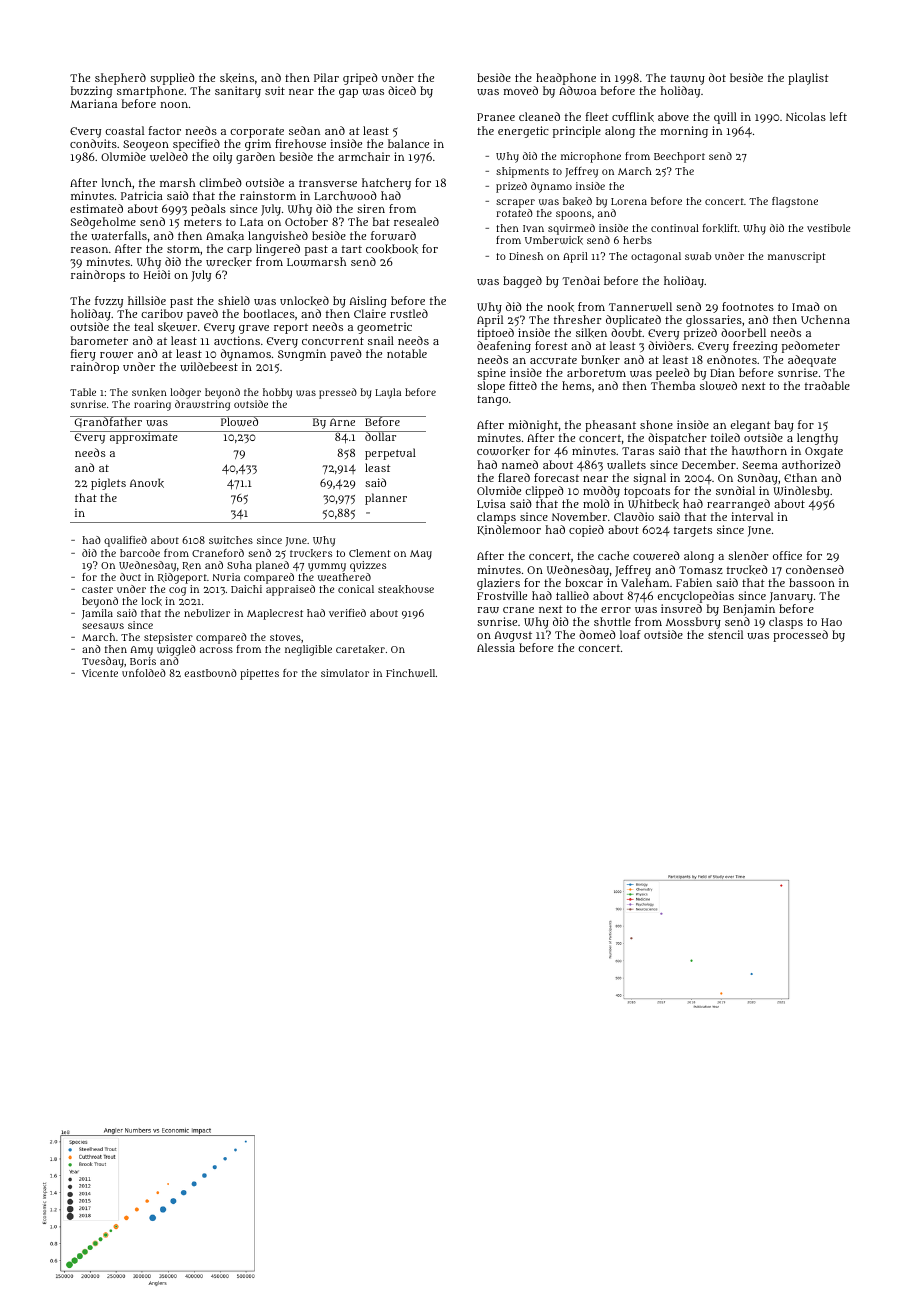 This screenshot has height=1308, width=924. What do you see at coordinates (597, 634) in the screenshot?
I see `domed` at bounding box center [597, 634].
